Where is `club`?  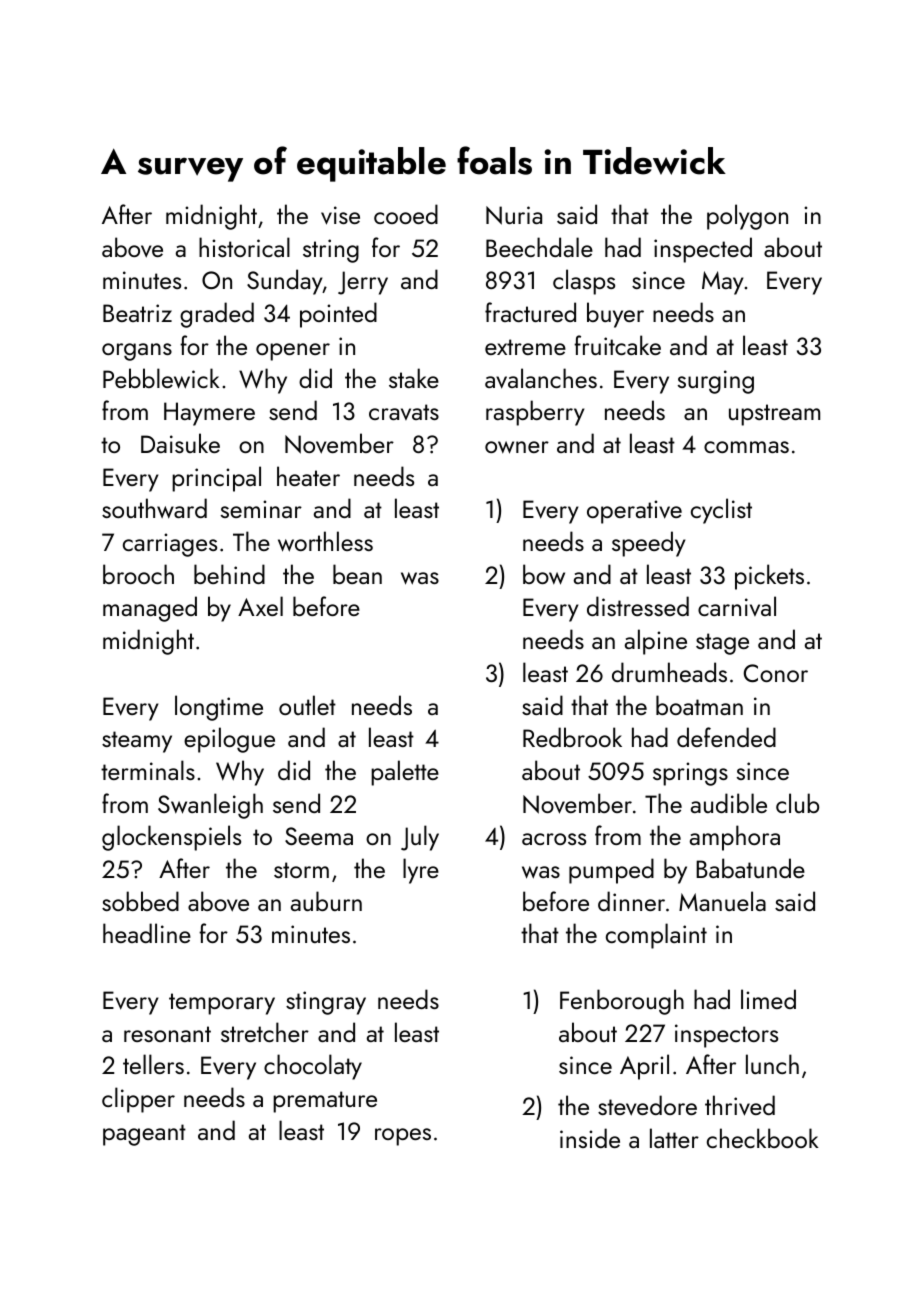
club is located at coordinates (797, 803).
